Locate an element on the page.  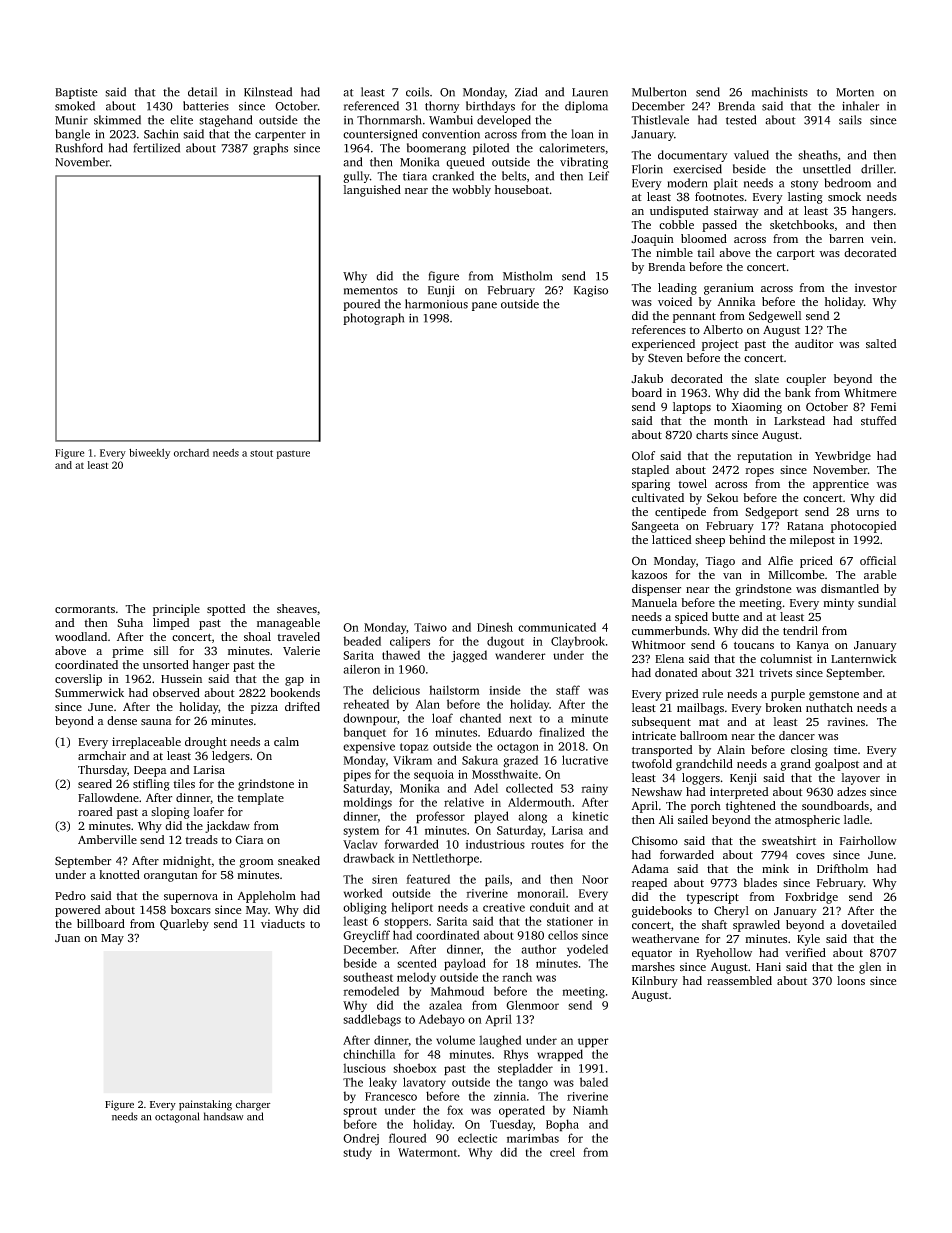
seared is located at coordinates (95, 783).
